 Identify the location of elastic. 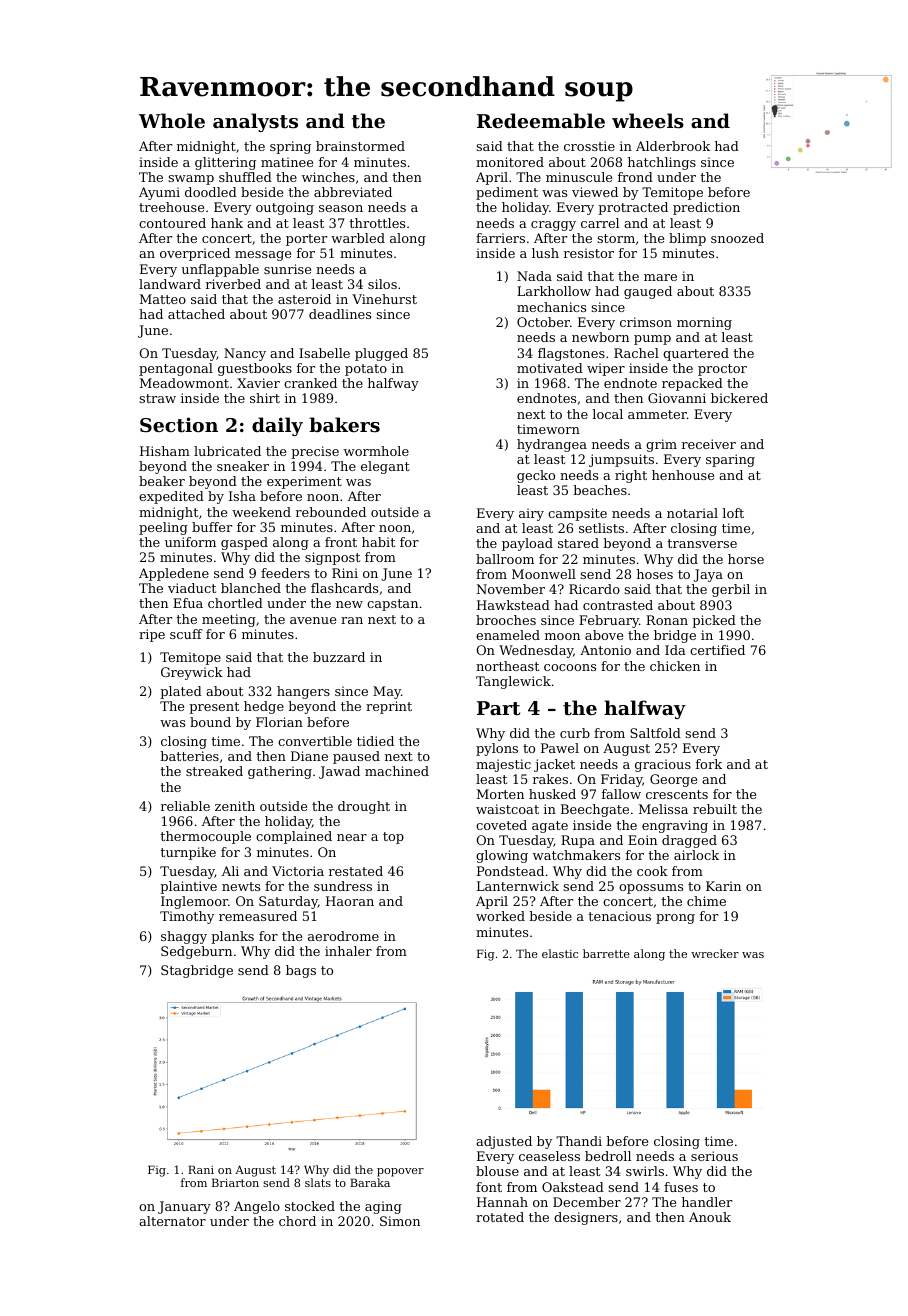
(560, 953).
